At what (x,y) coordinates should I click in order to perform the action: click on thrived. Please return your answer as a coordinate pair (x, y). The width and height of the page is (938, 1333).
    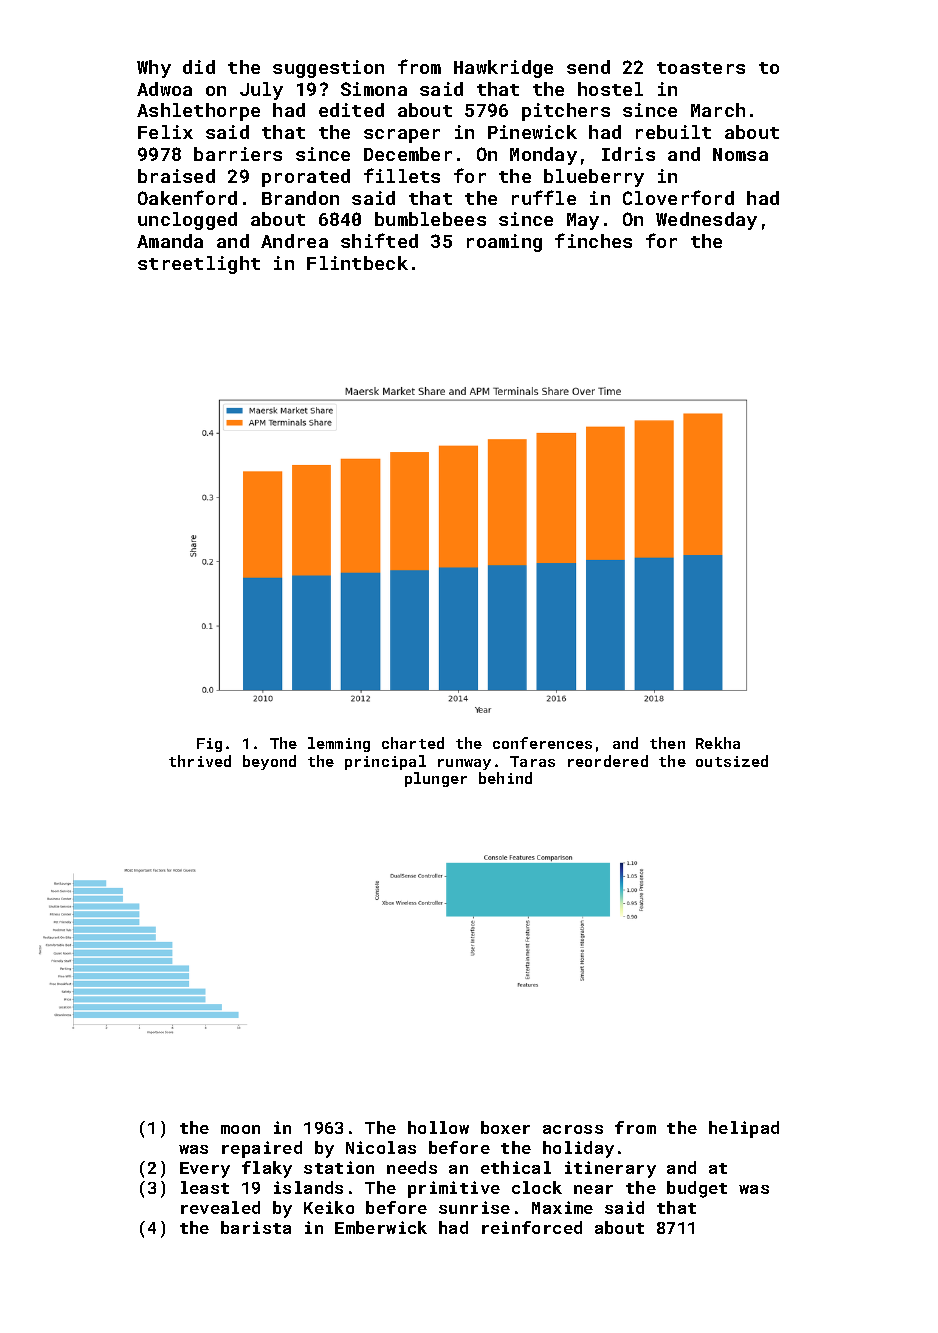
    Looking at the image, I should click on (200, 761).
